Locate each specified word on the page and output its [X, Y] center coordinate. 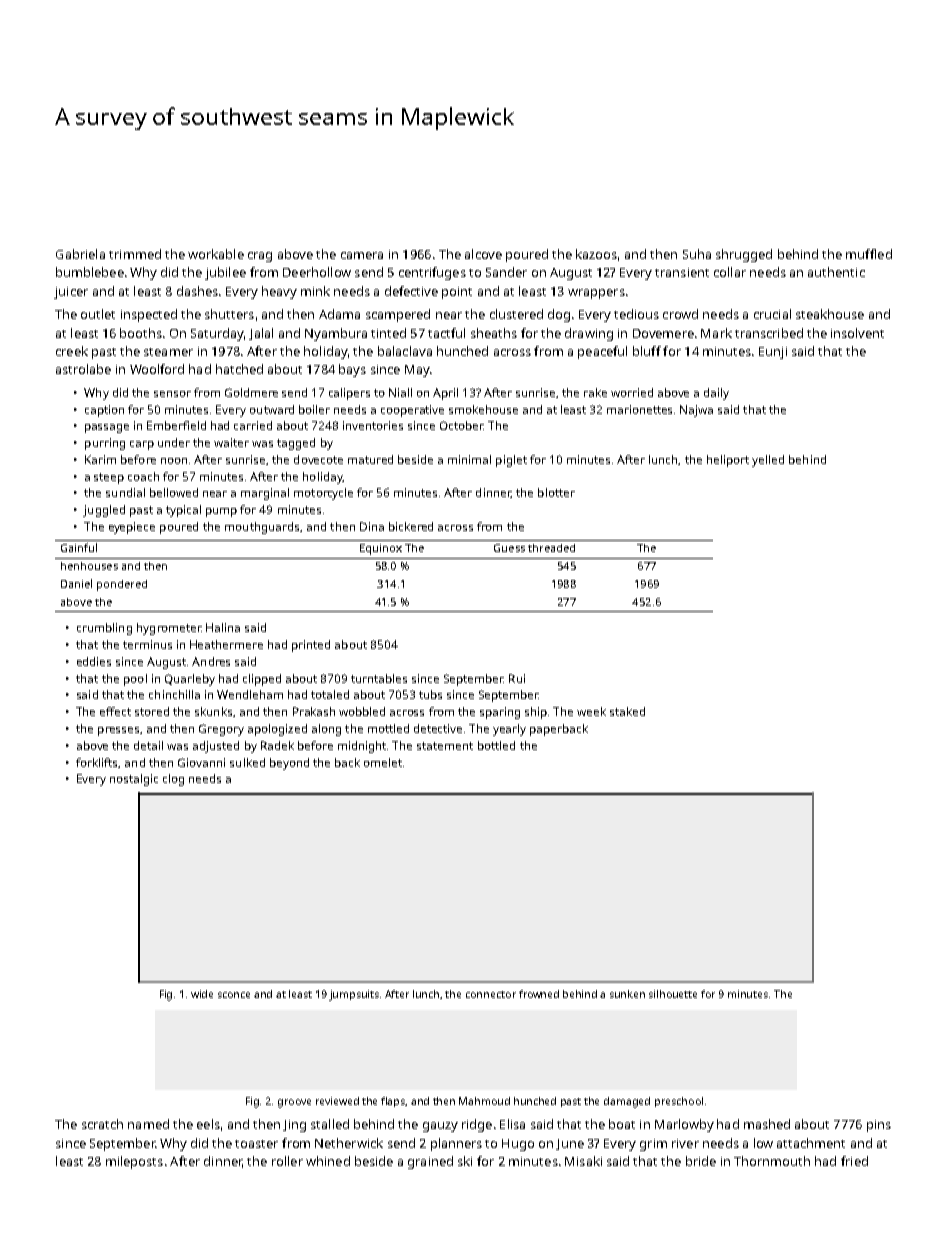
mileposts [134, 1162]
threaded [551, 548]
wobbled [362, 711]
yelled [768, 461]
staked [627, 711]
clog [173, 780]
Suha [697, 254]
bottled [496, 745]
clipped [262, 680]
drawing [589, 334]
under [174, 442]
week [591, 711]
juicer [71, 293]
